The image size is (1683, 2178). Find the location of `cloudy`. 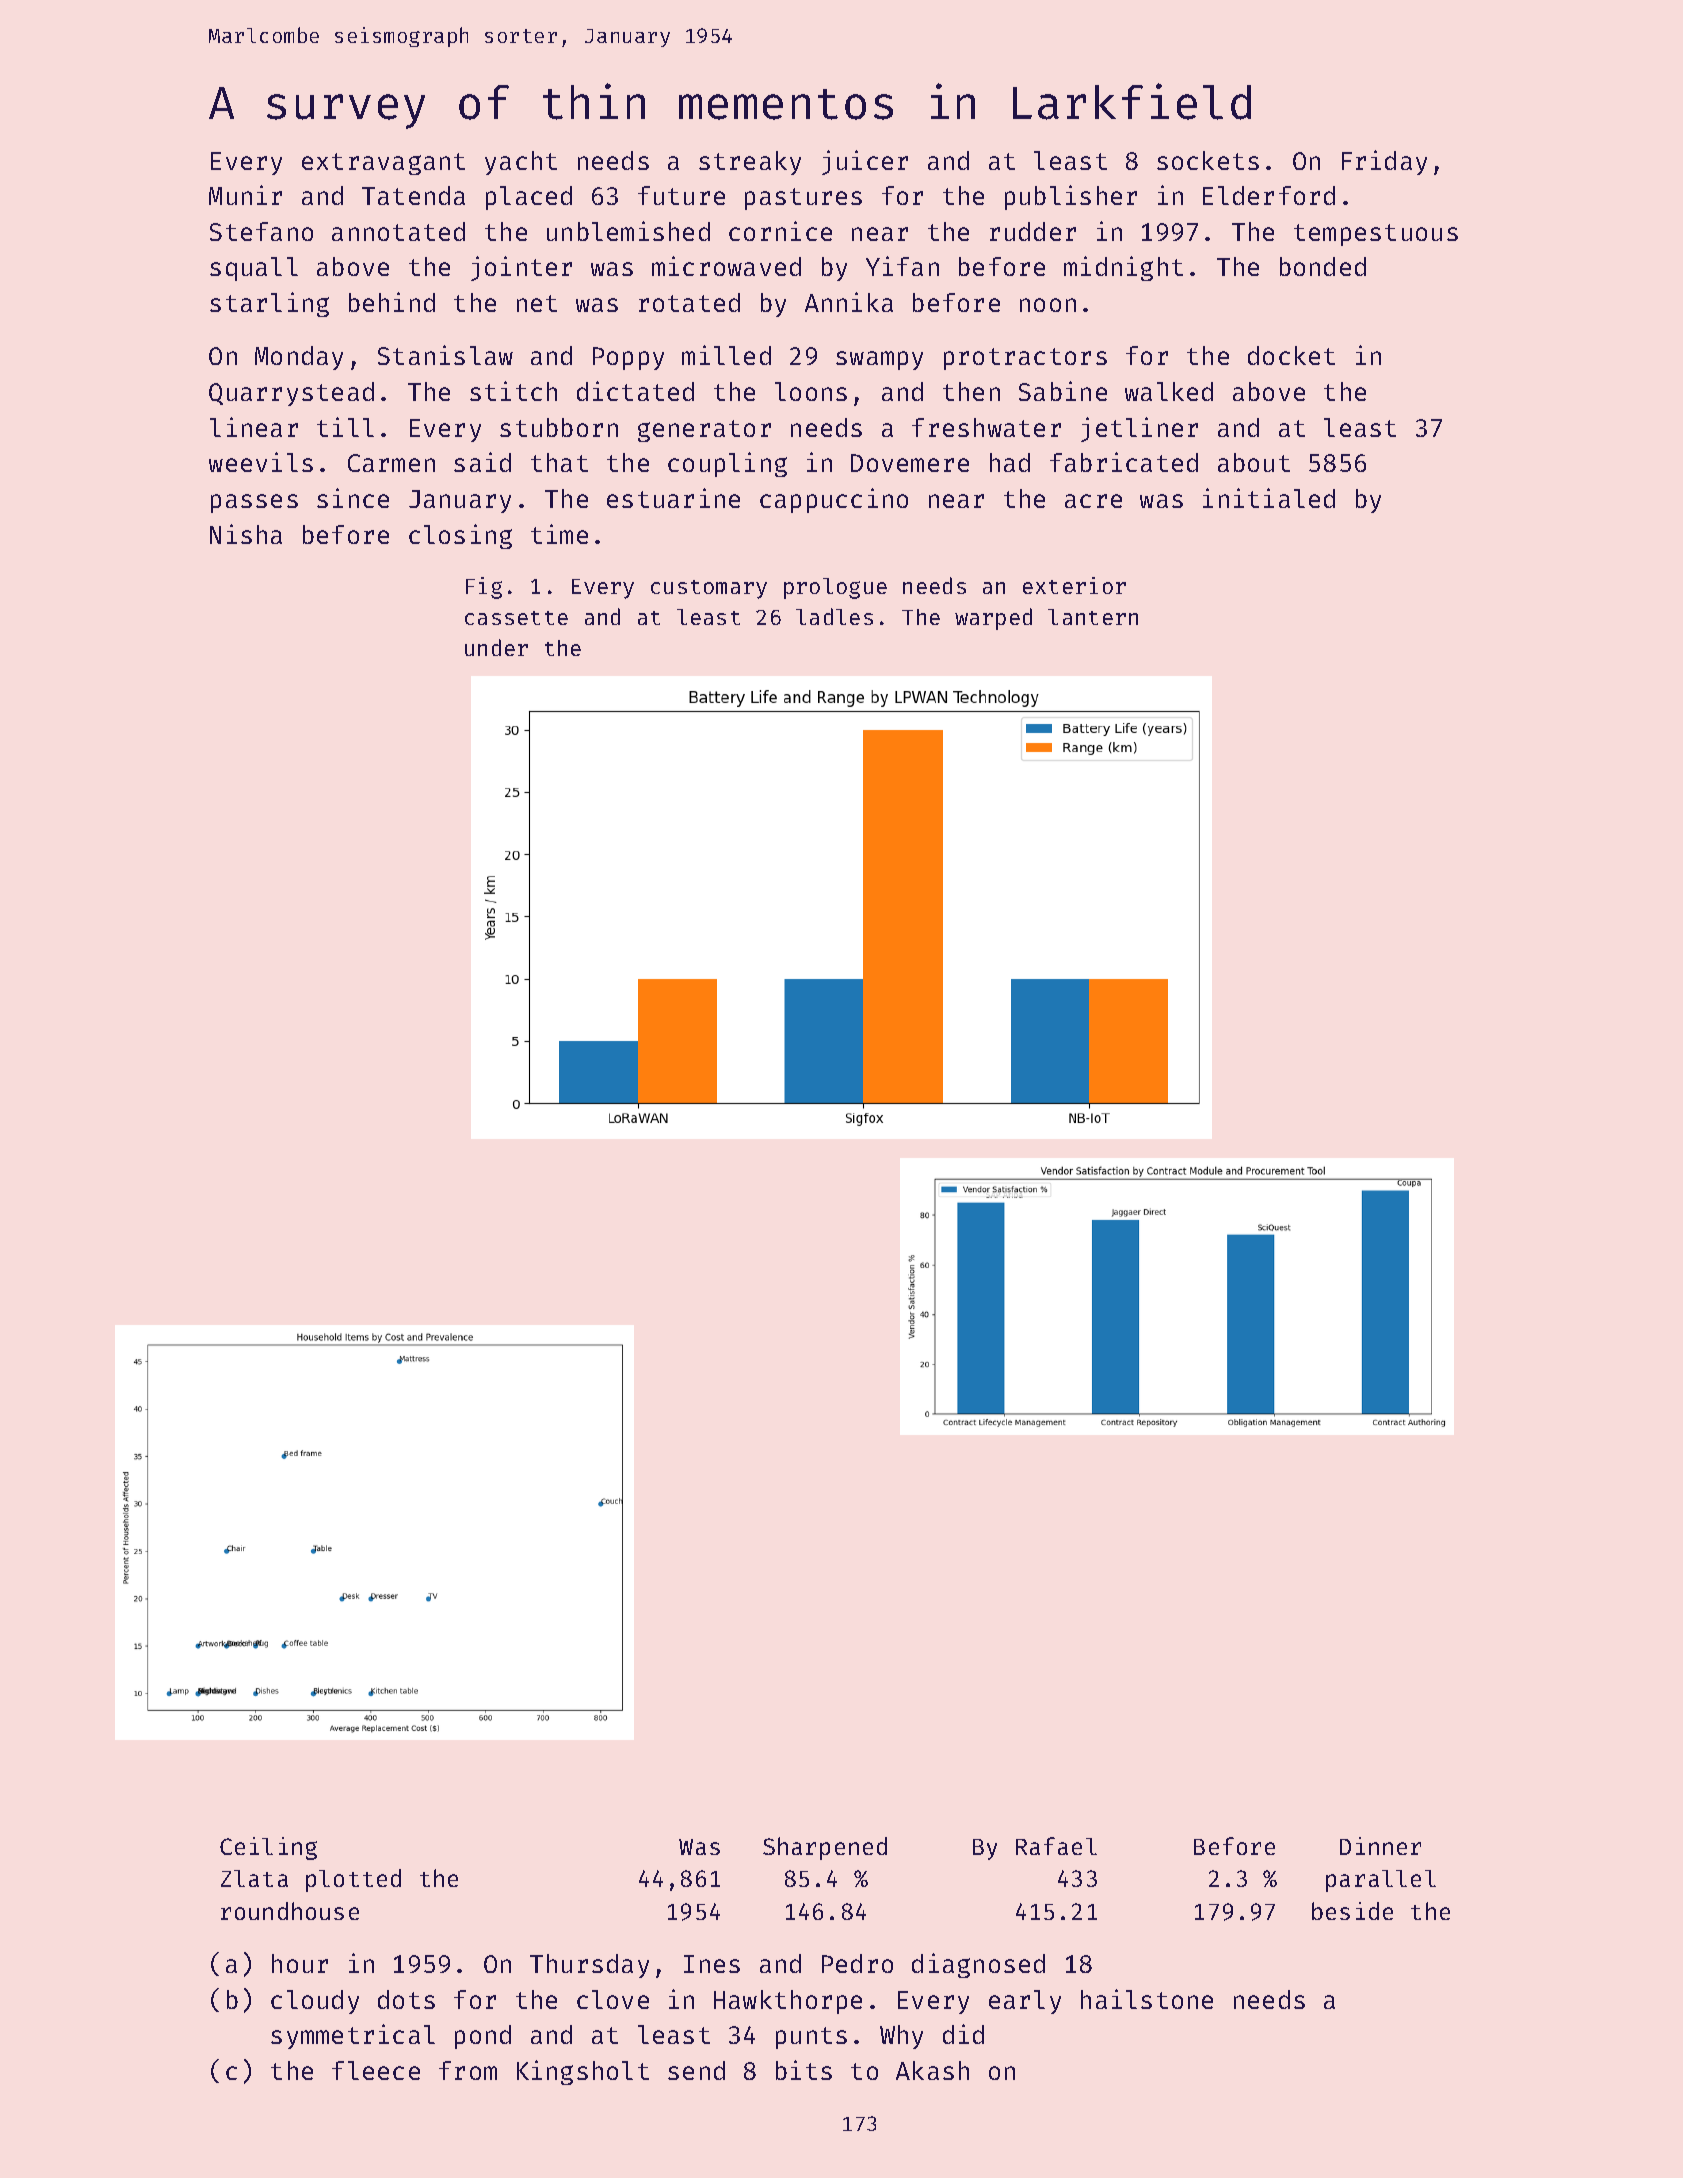

cloudy is located at coordinates (315, 2002).
